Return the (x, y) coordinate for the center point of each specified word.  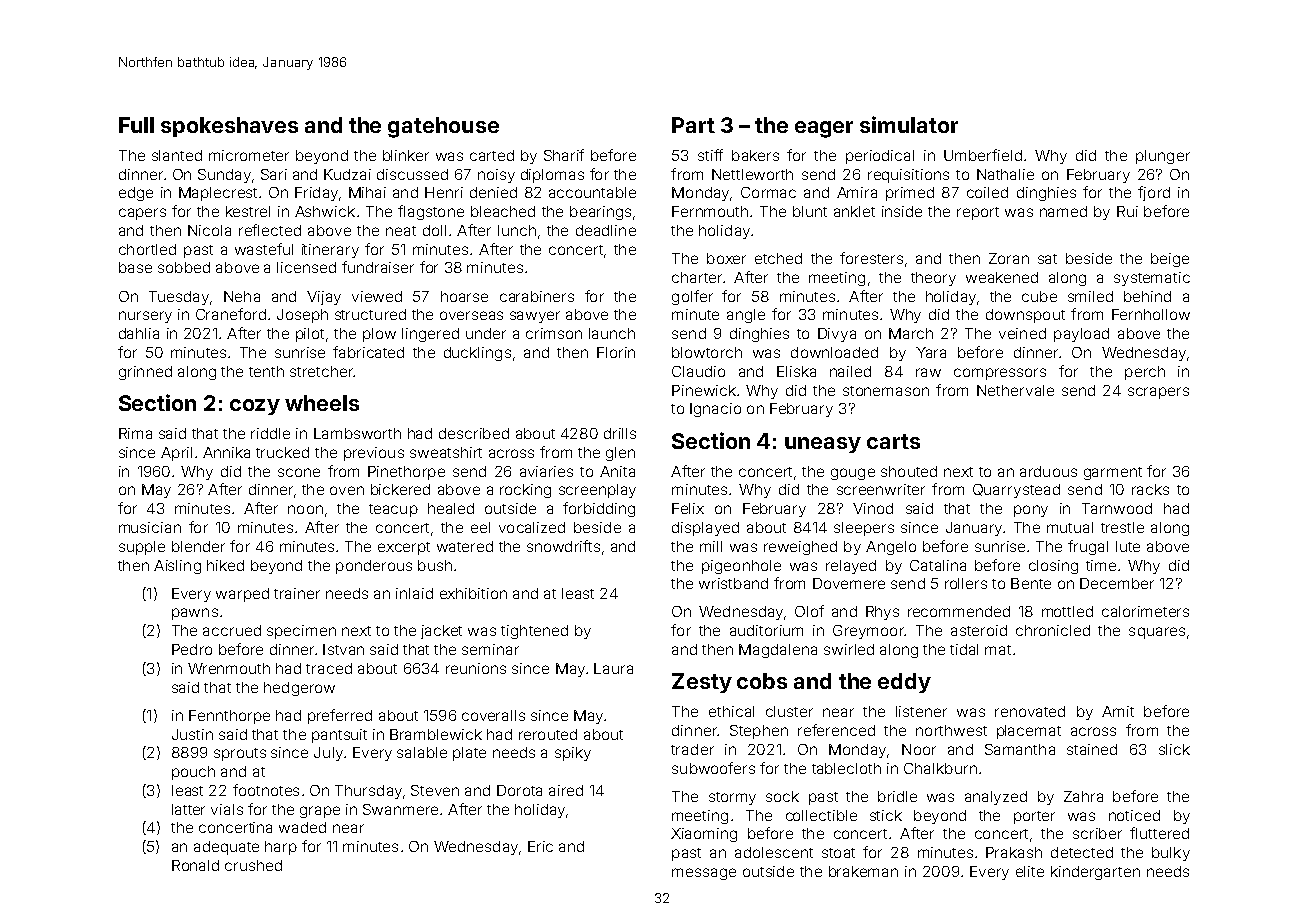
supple (142, 548)
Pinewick (704, 390)
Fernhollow (1151, 314)
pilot (310, 335)
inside (902, 211)
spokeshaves (229, 127)
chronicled (1053, 630)
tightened (534, 632)
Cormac (768, 192)
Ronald (195, 865)
